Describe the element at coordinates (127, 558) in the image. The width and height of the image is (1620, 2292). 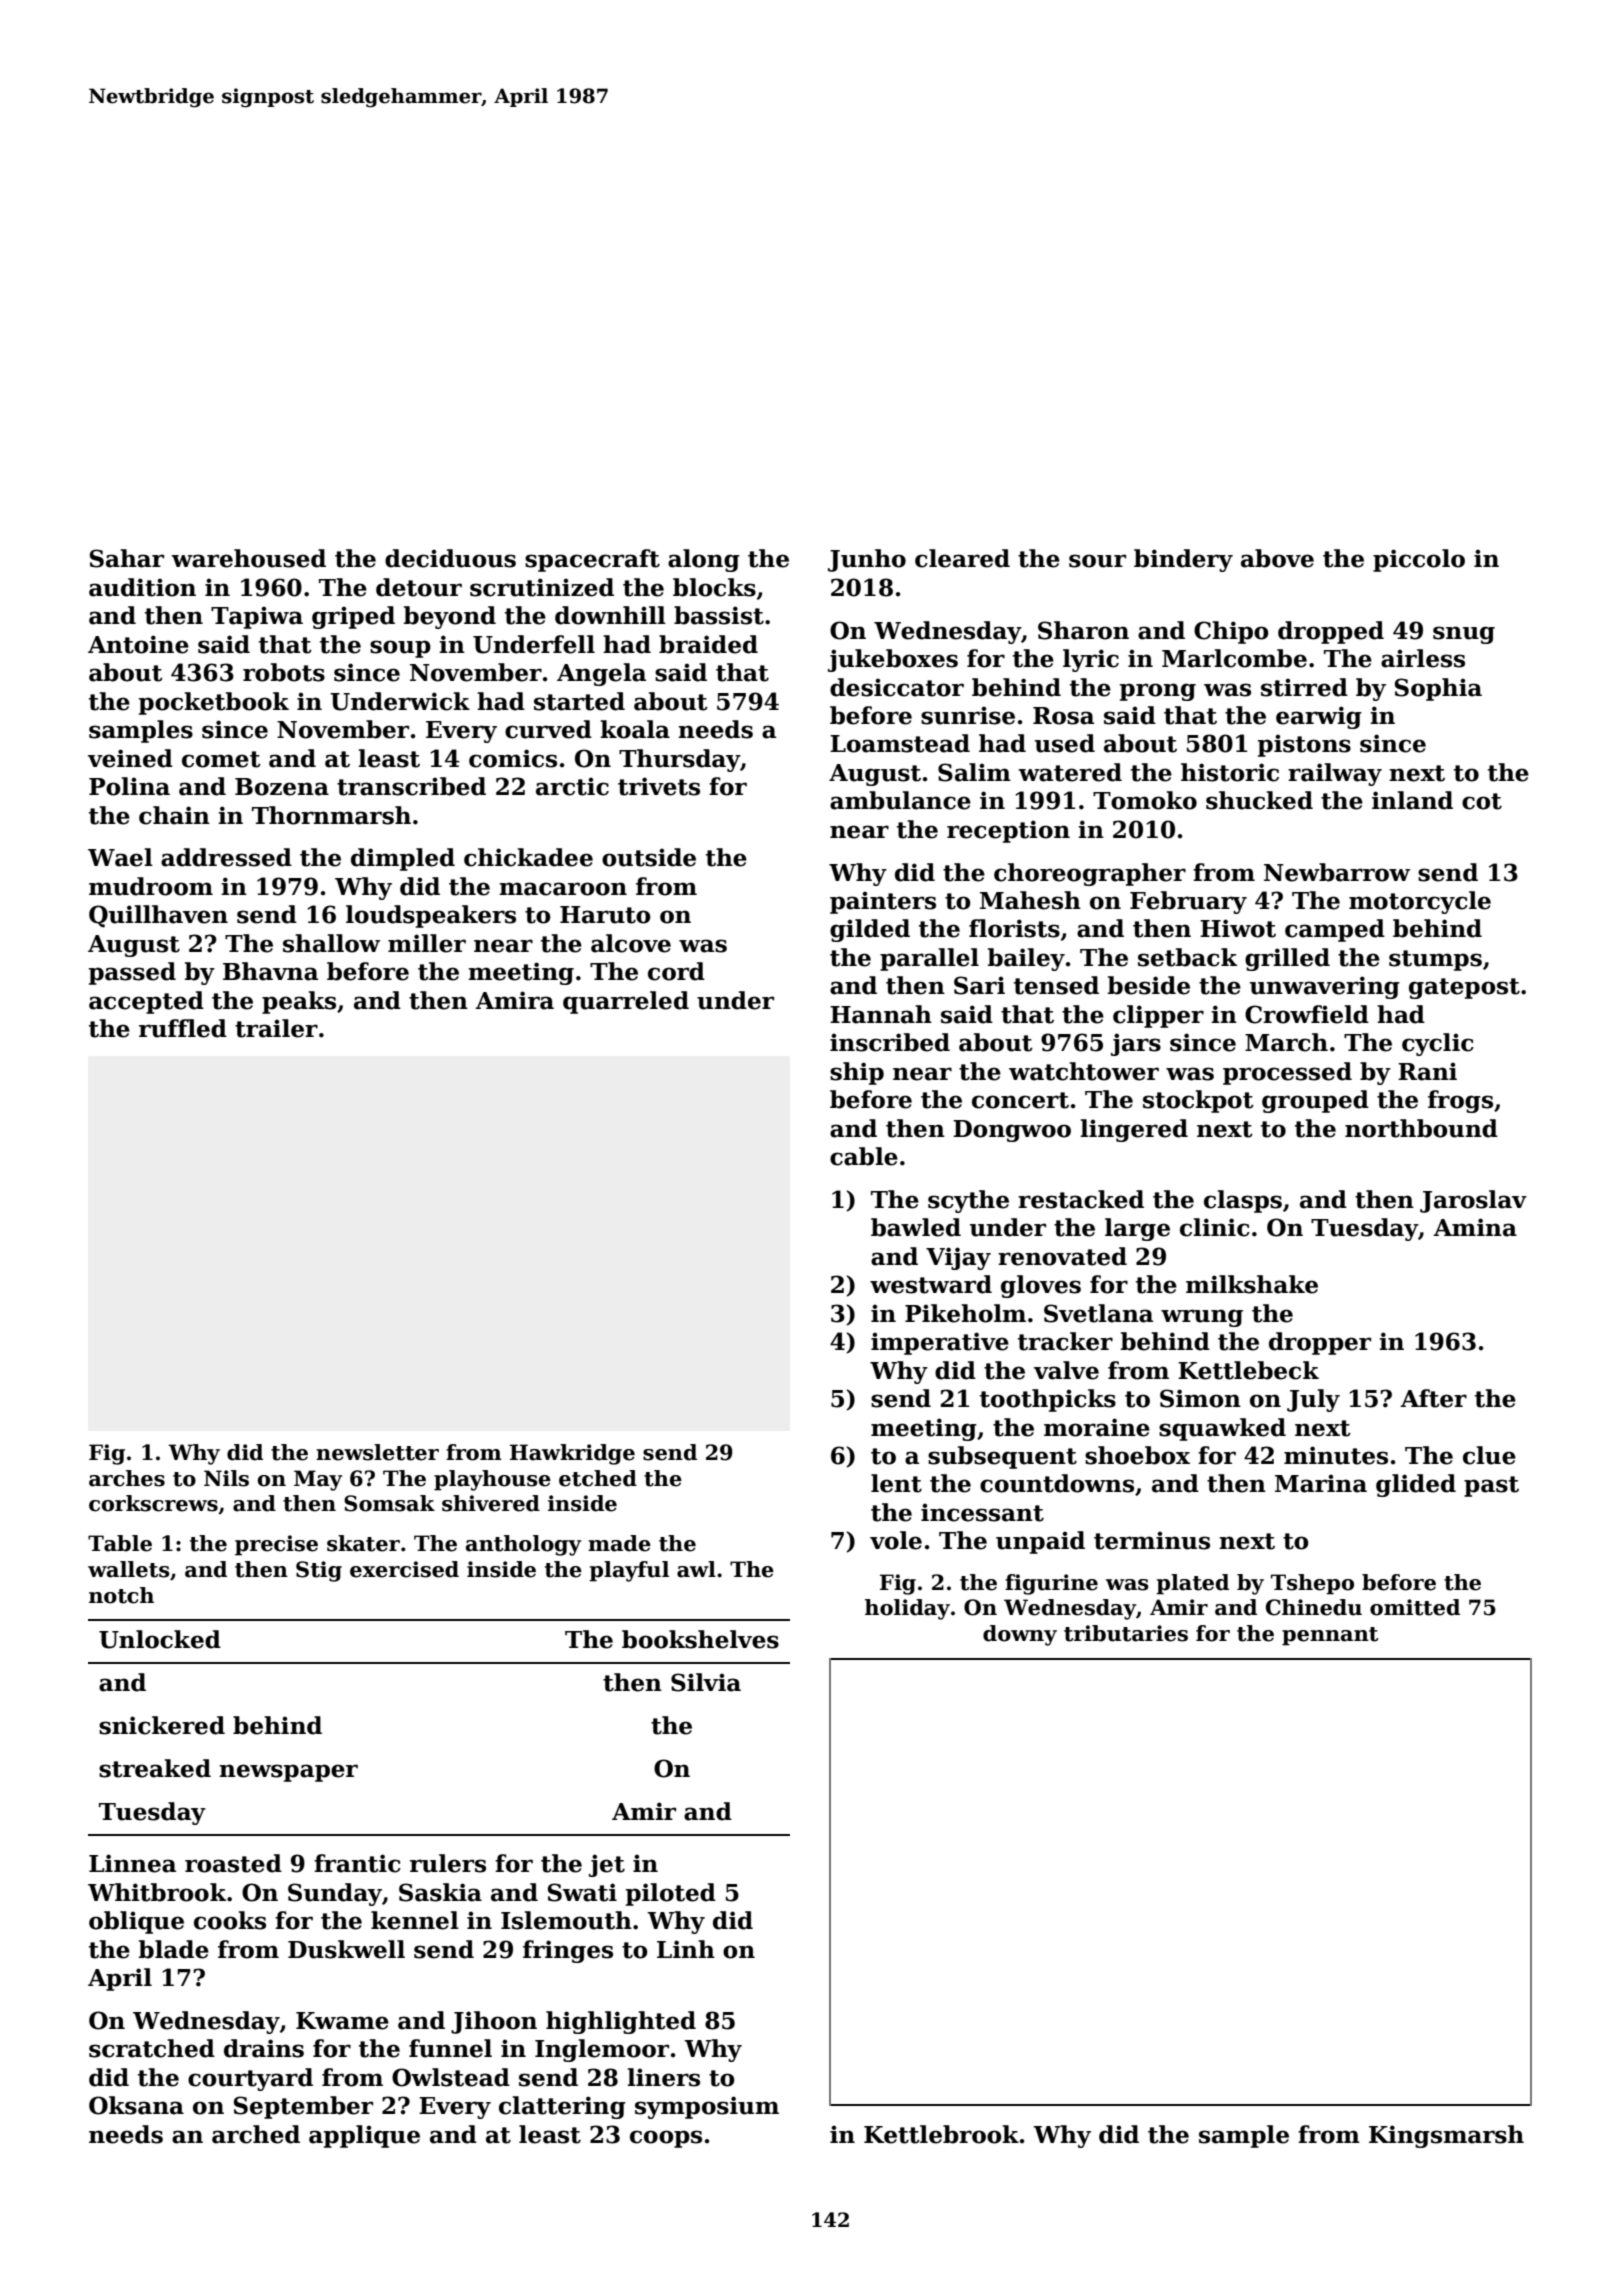
I see `Sahar` at that location.
